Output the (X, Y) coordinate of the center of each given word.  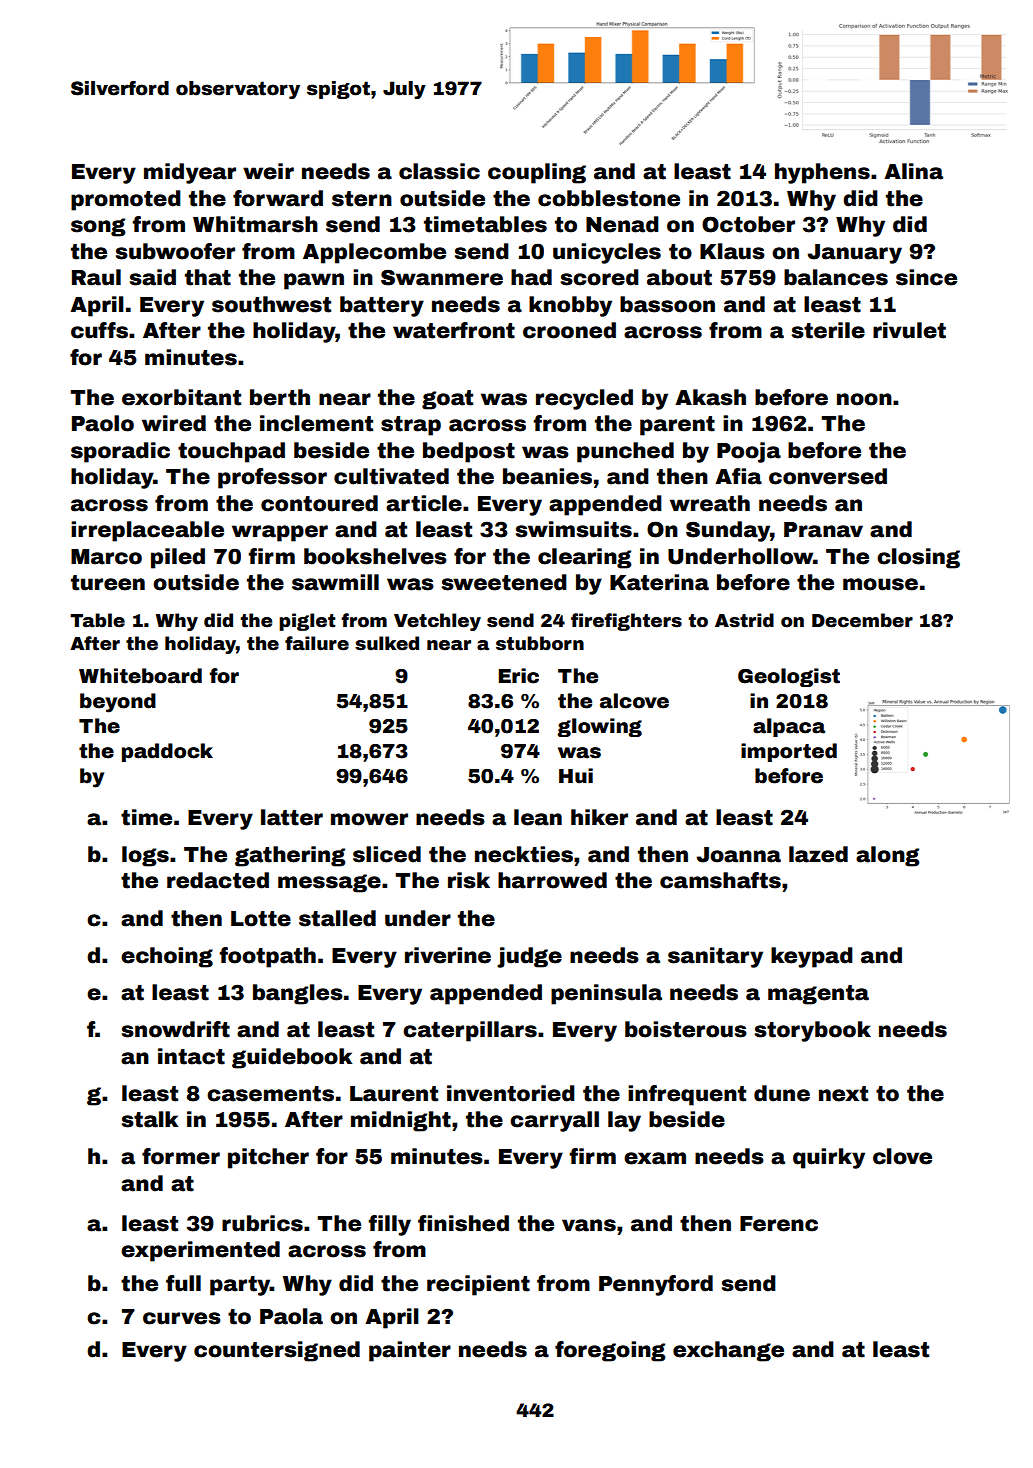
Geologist (789, 677)
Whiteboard (140, 676)
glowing (599, 727)
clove (902, 1156)
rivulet (909, 330)
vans (589, 1225)
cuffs (99, 330)
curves (182, 1318)
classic (439, 171)
